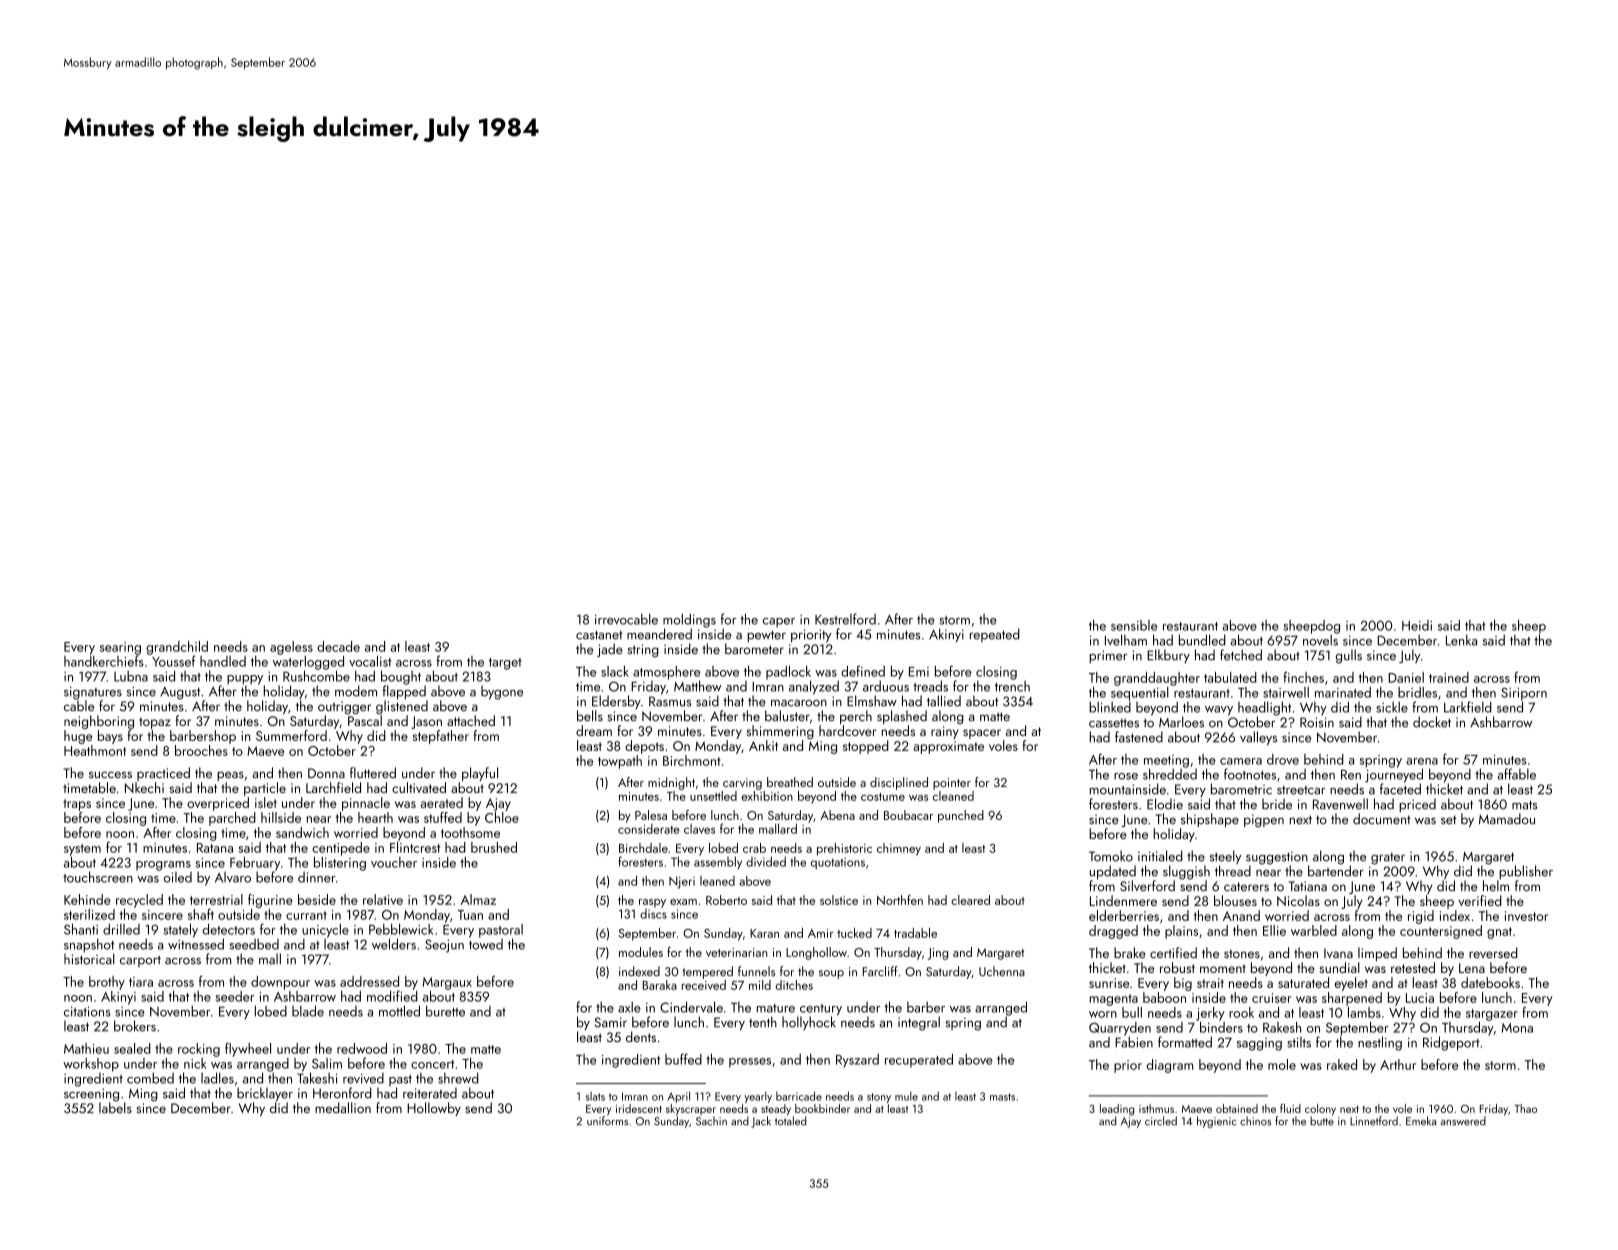 The height and width of the image is (1250, 1618). Describe the element at coordinates (120, 648) in the image. I see `searing` at that location.
